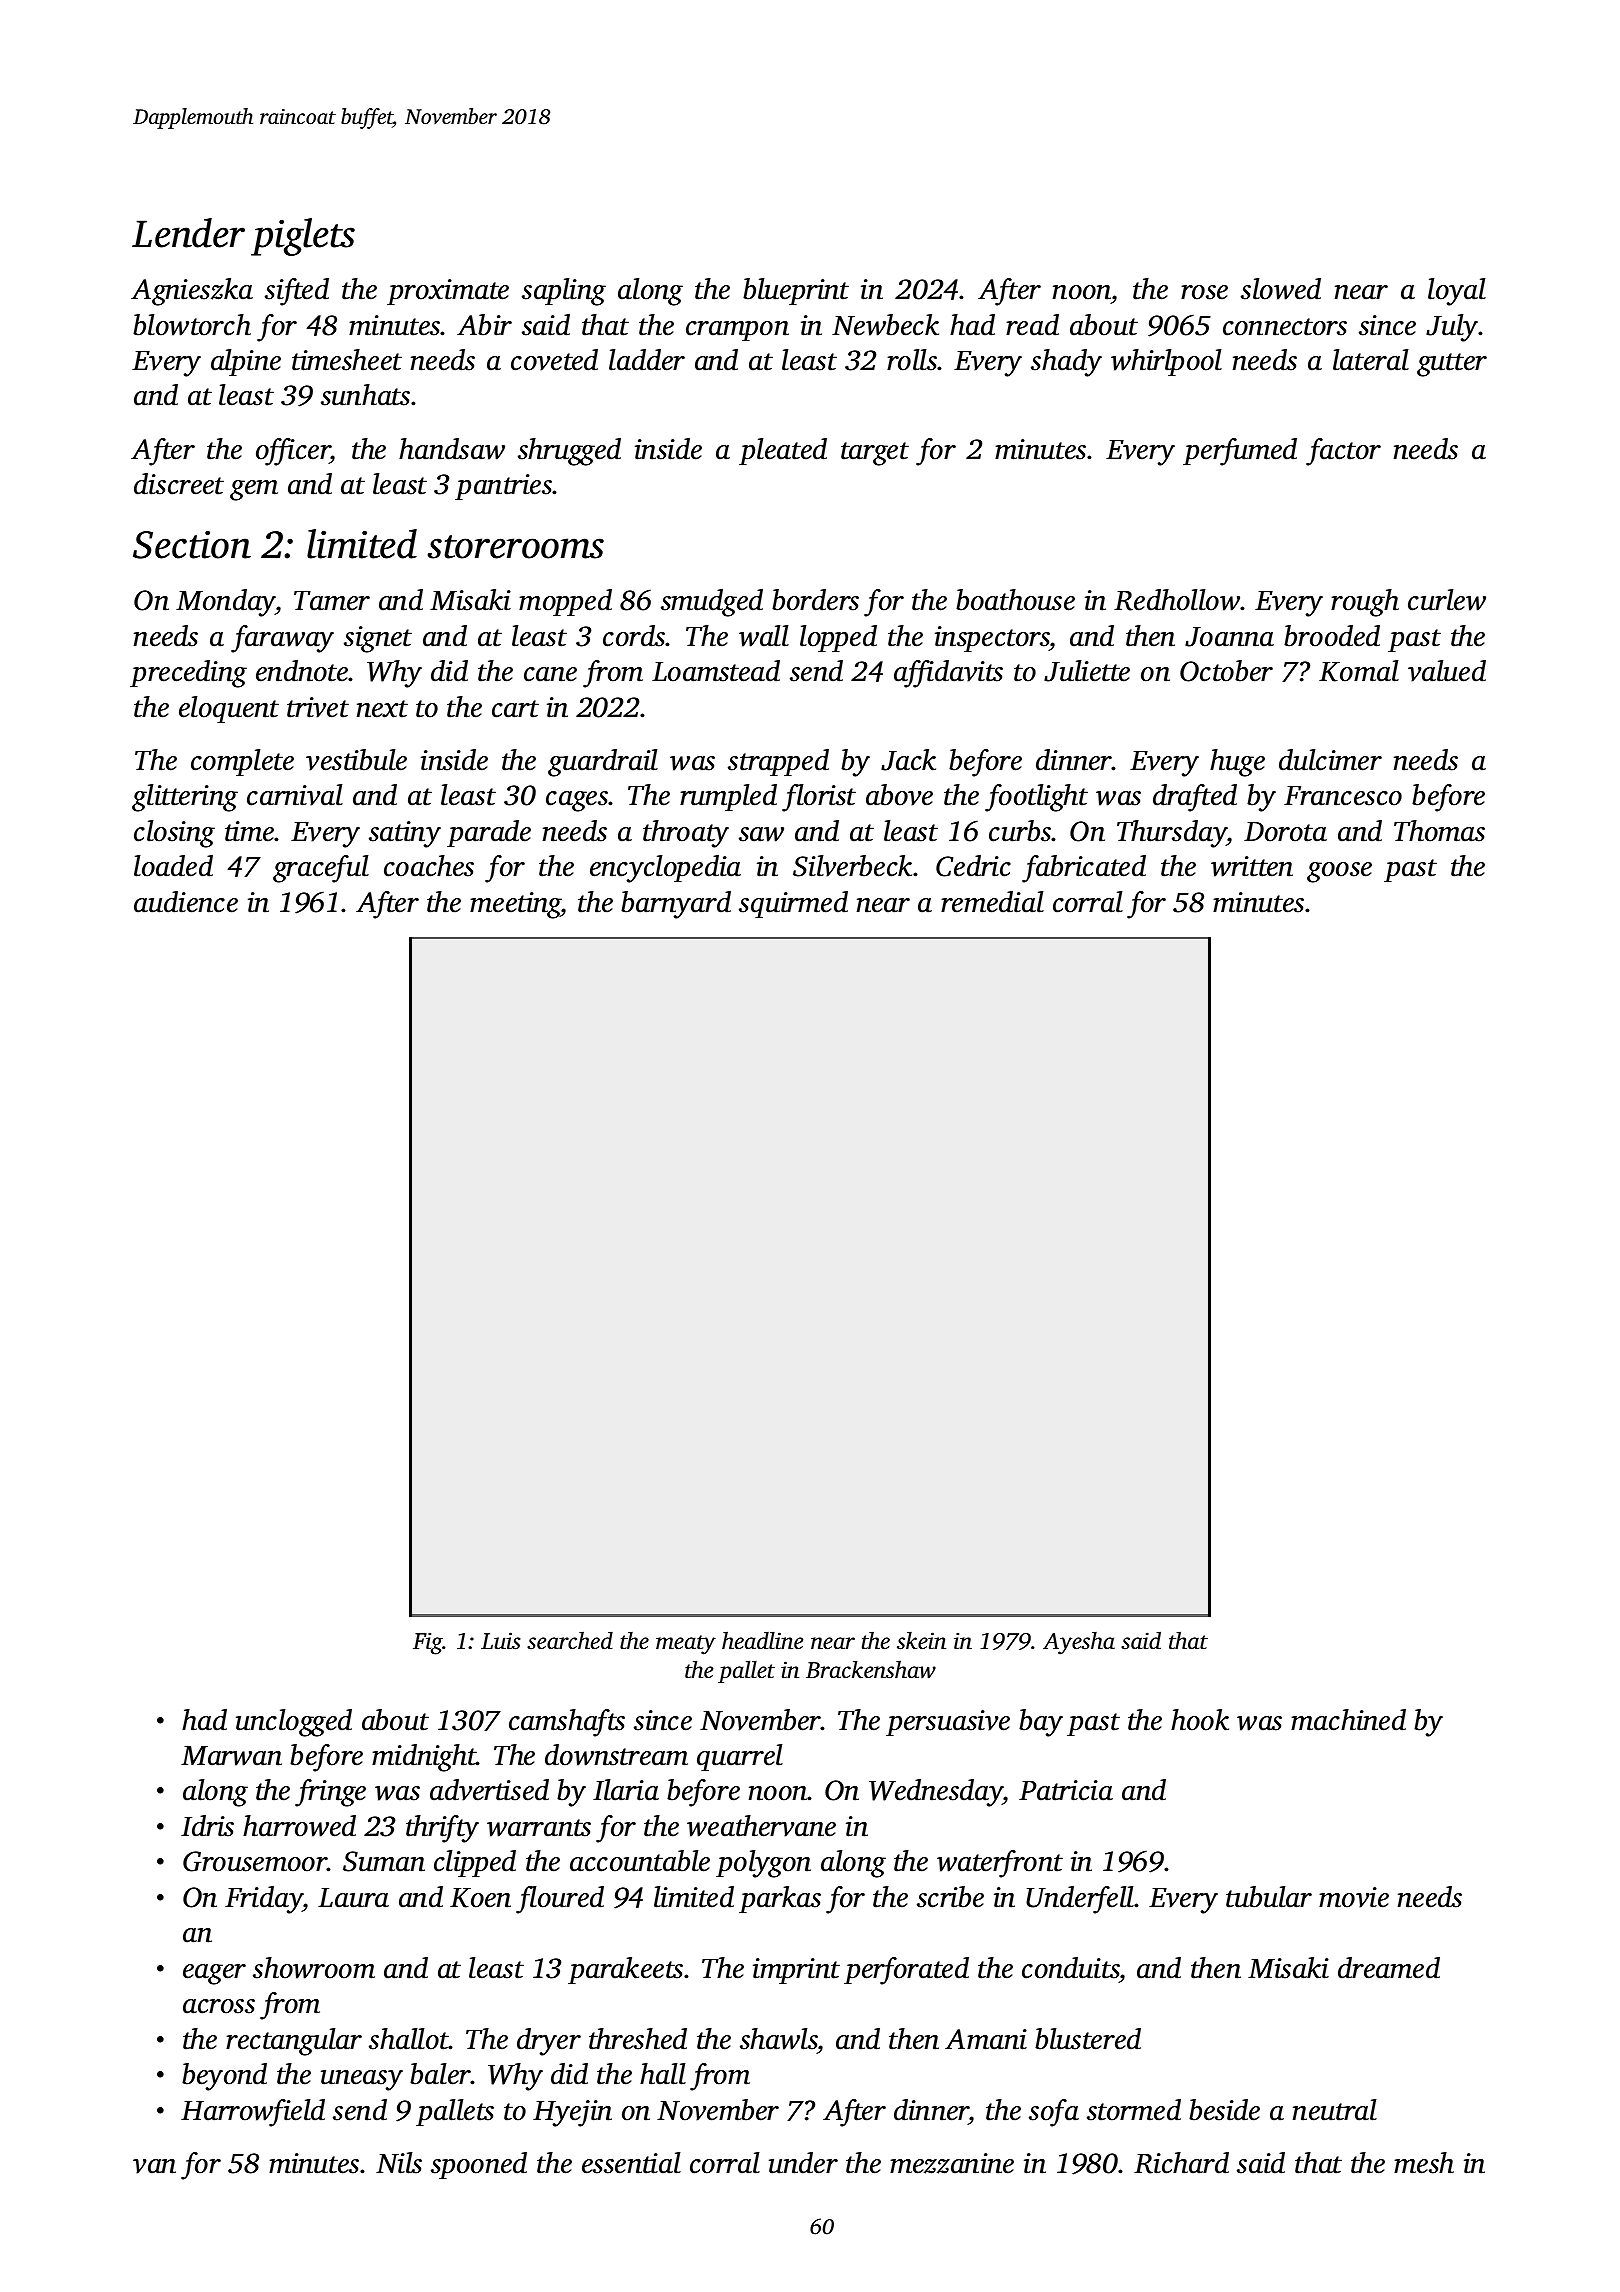  Describe the element at coordinates (686, 1645) in the screenshot. I see `meaty` at that location.
